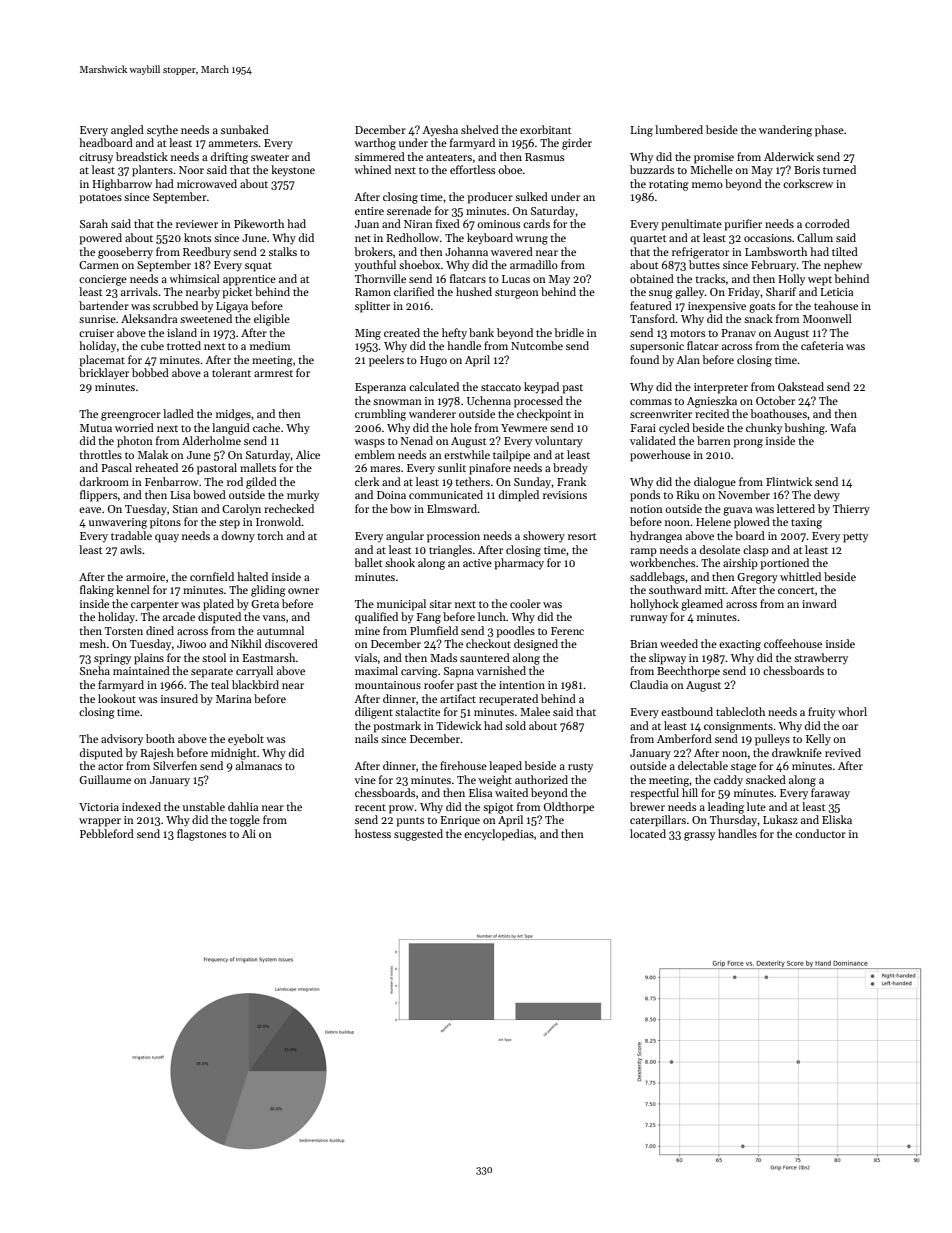 The image size is (952, 1233). I want to click on located, so click(648, 833).
